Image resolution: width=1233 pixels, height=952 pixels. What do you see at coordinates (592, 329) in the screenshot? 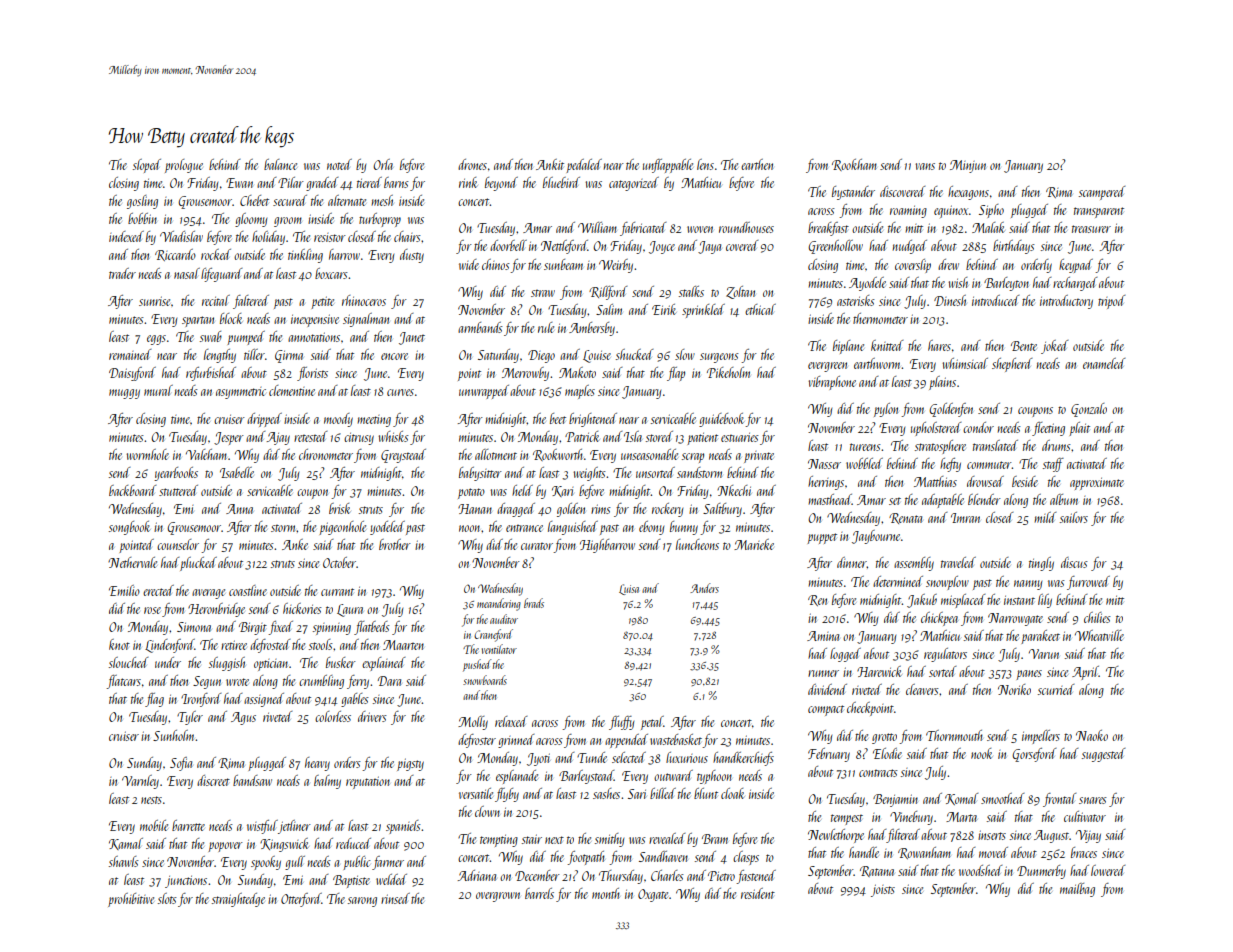
I see `Ambersby` at bounding box center [592, 329].
